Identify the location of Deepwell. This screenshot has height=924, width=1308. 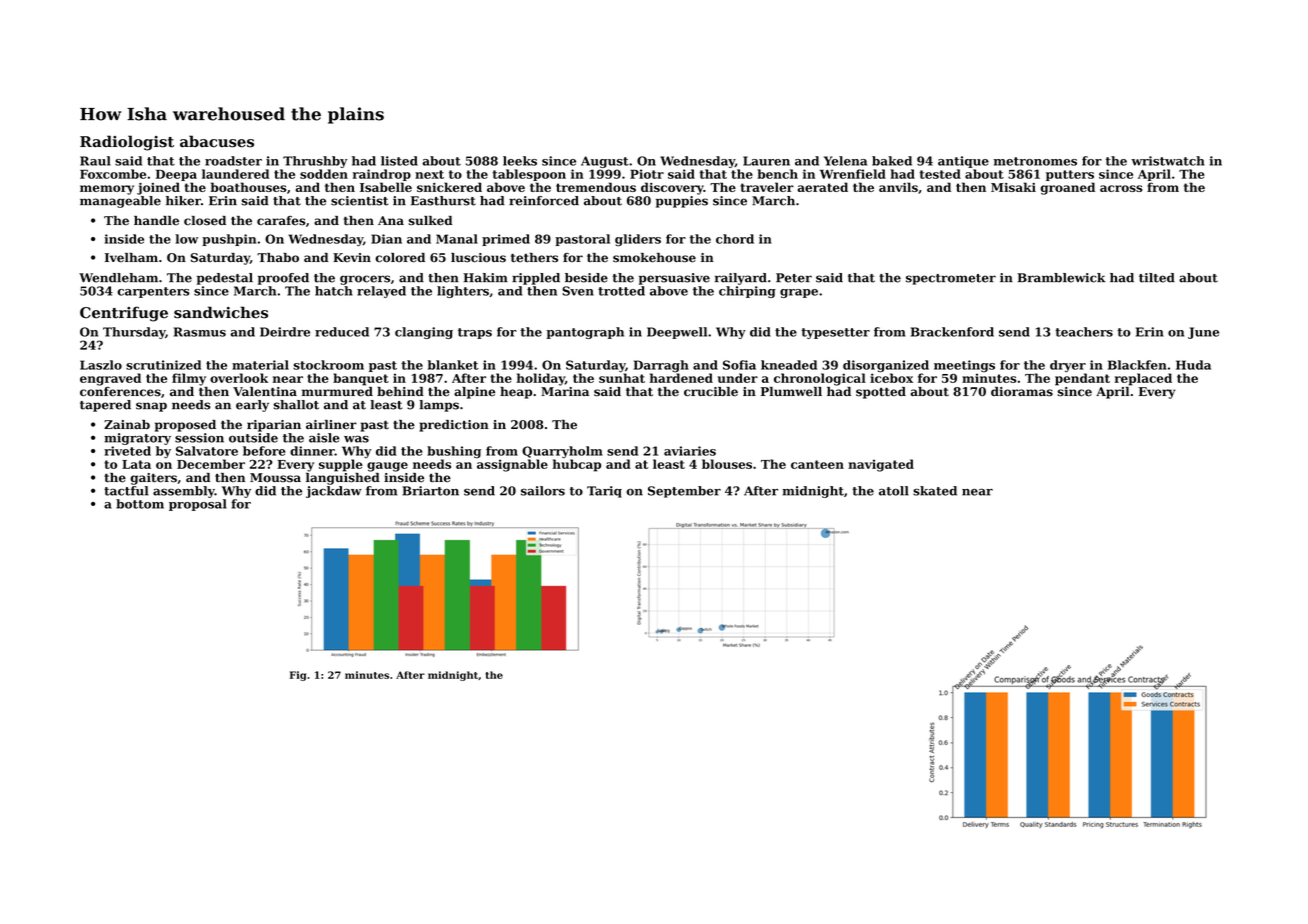
(677, 333).
